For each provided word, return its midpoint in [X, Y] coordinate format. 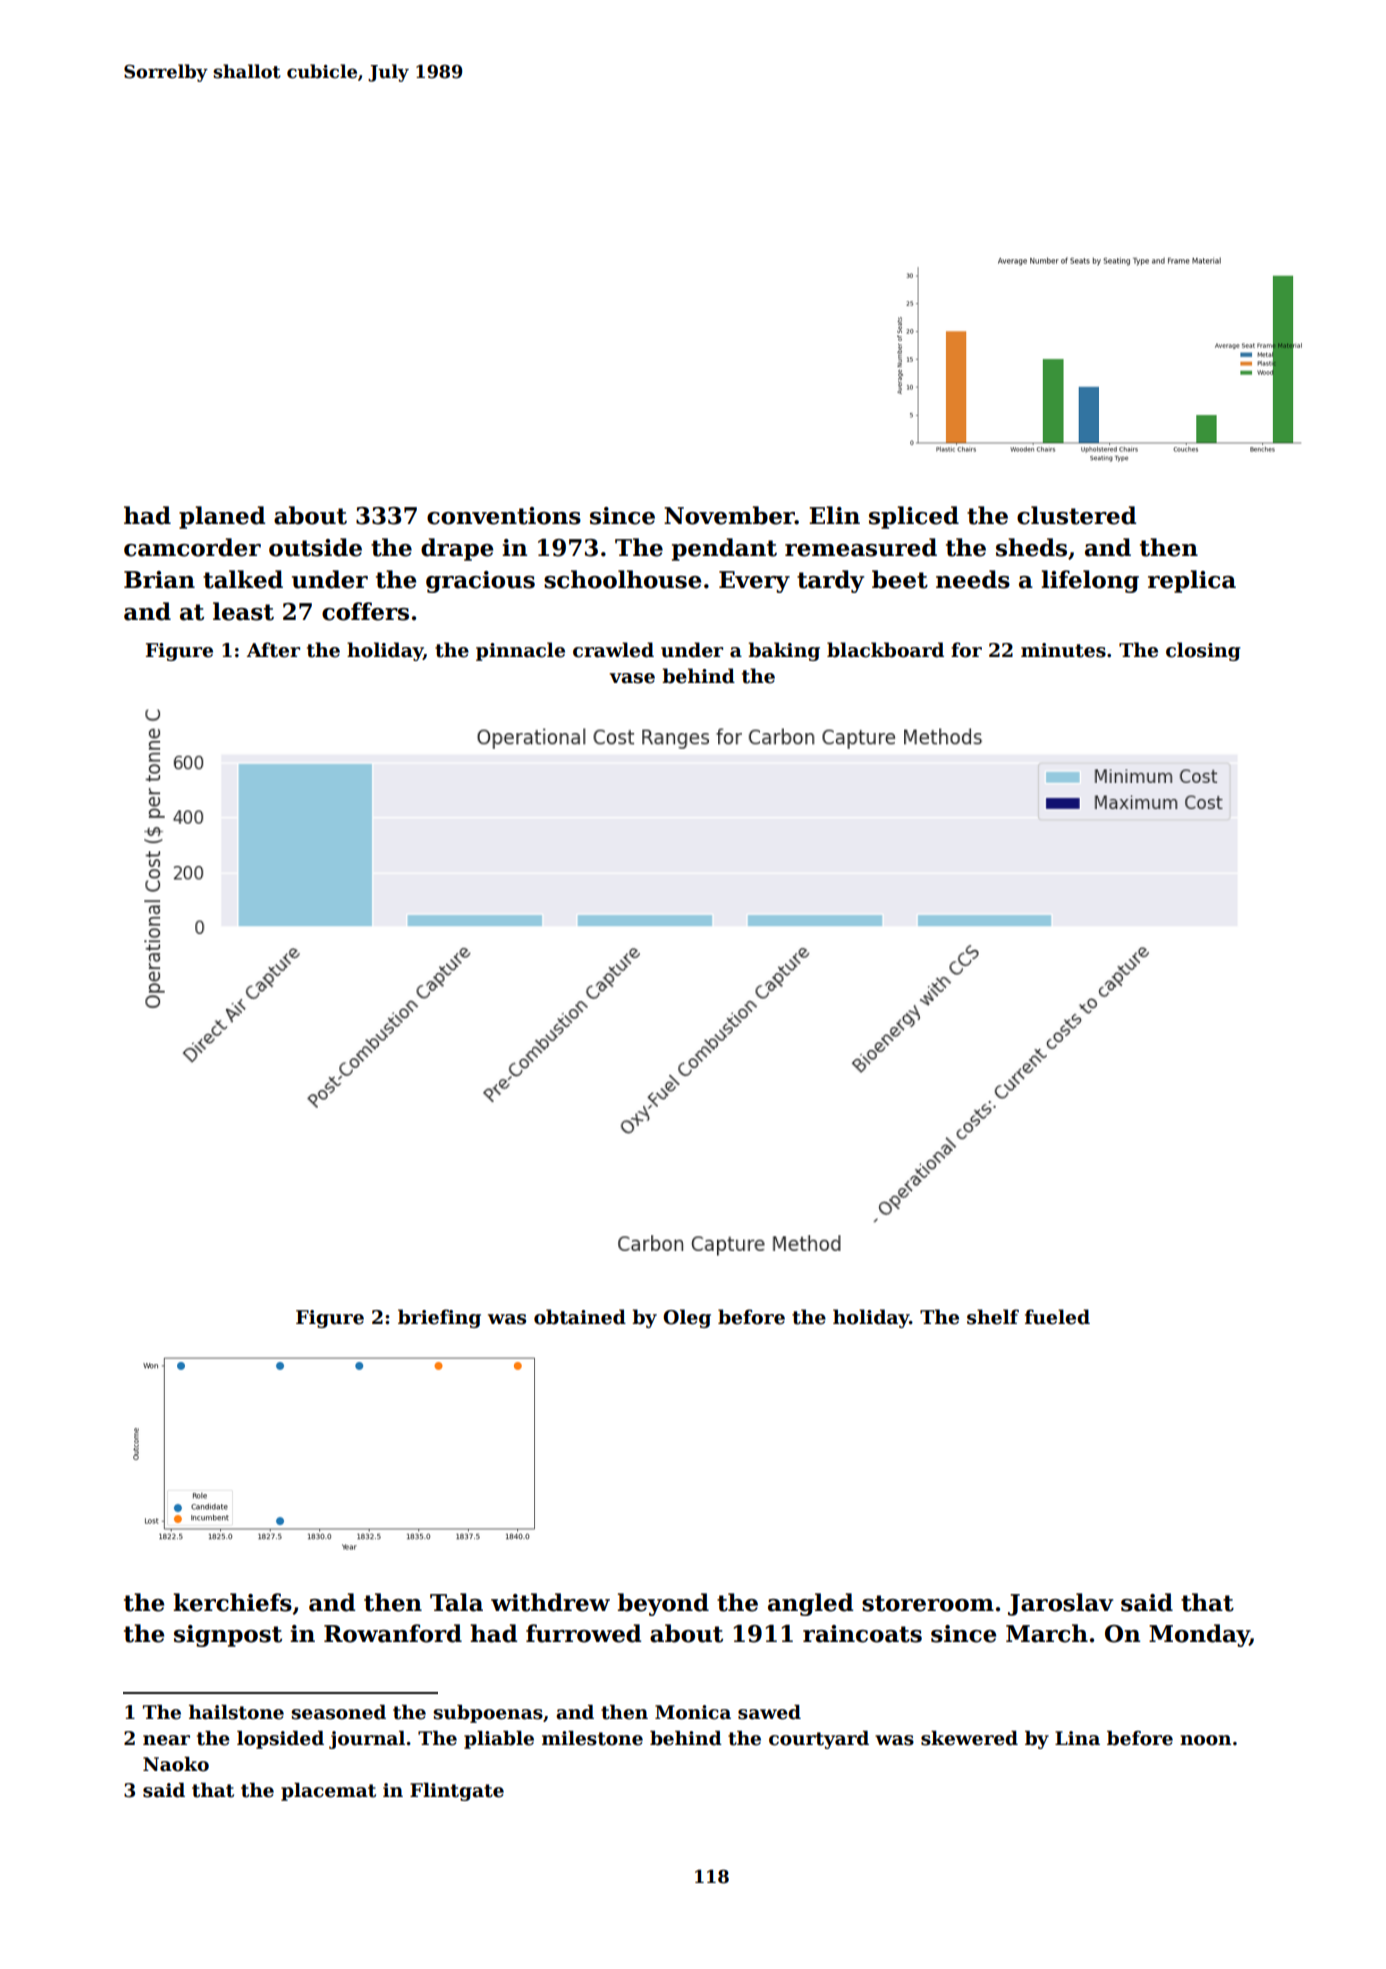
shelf [993, 1317]
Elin [834, 515]
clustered [1076, 515]
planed [222, 517]
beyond [663, 1604]
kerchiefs [232, 1602]
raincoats [862, 1634]
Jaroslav [1060, 1604]
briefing [439, 1318]
